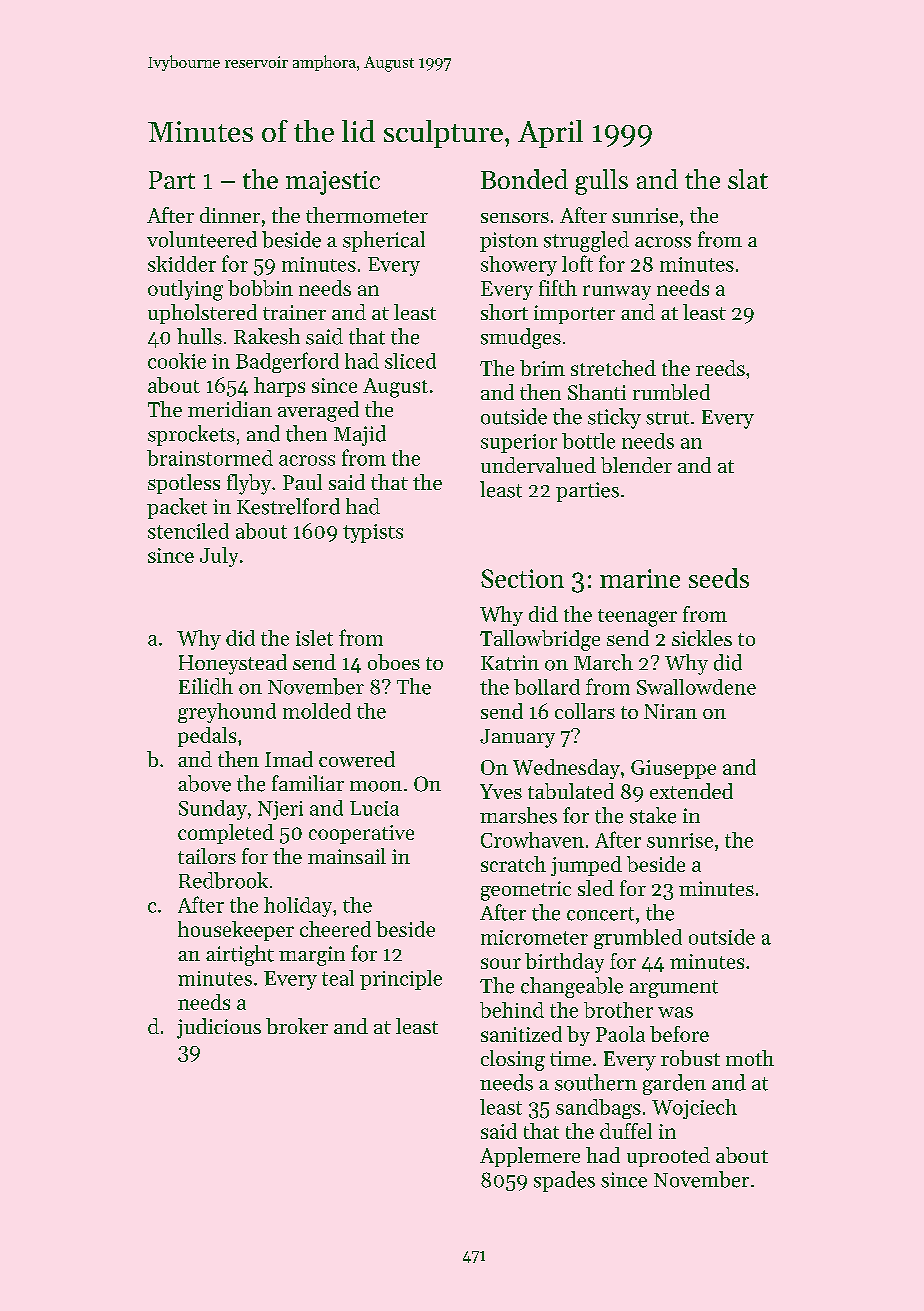  Describe the element at coordinates (512, 1010) in the screenshot. I see `behind` at that location.
